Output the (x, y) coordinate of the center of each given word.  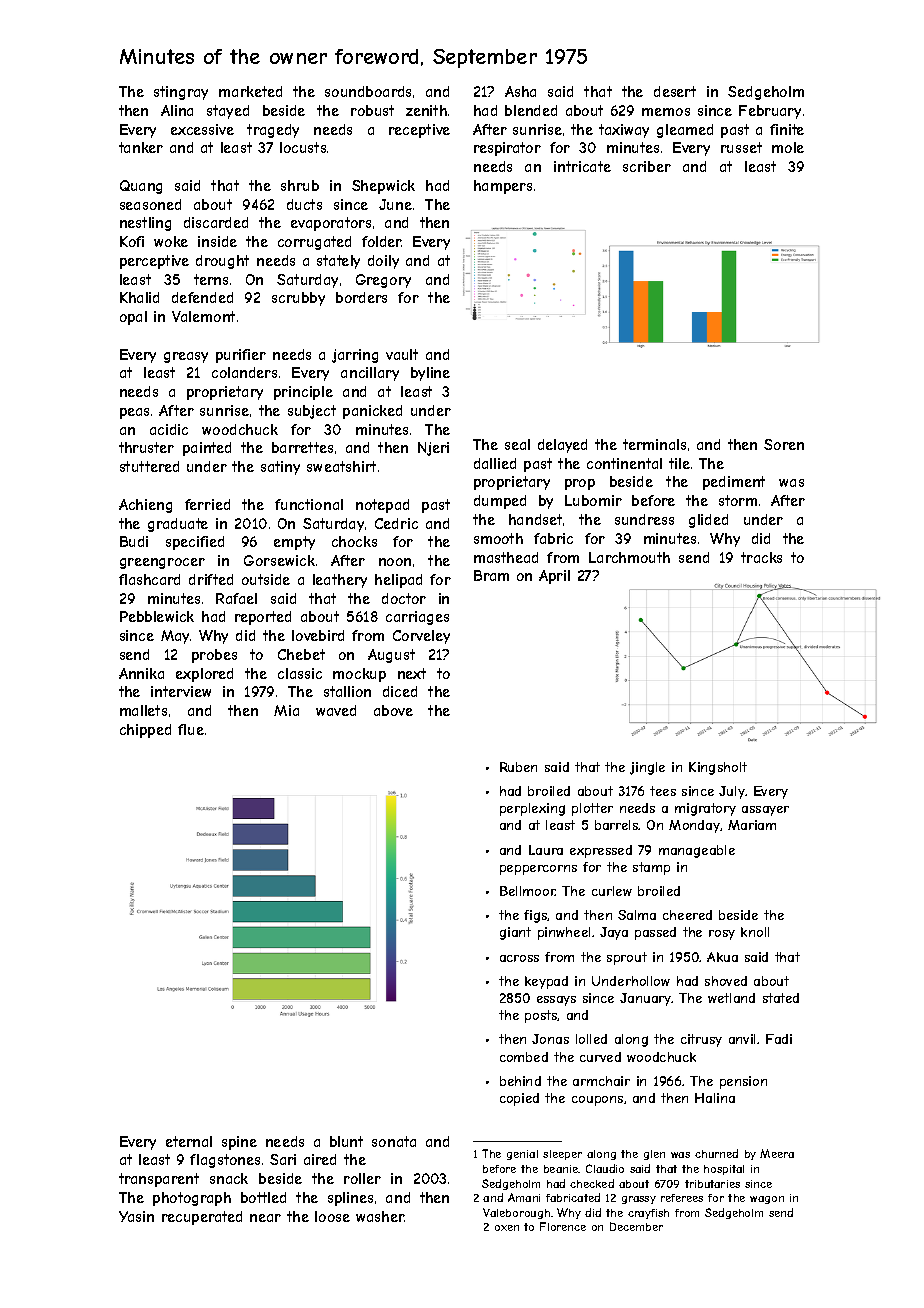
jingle (647, 768)
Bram (491, 575)
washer (380, 1216)
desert (675, 91)
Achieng (145, 506)
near (265, 1218)
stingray (181, 93)
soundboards (368, 91)
